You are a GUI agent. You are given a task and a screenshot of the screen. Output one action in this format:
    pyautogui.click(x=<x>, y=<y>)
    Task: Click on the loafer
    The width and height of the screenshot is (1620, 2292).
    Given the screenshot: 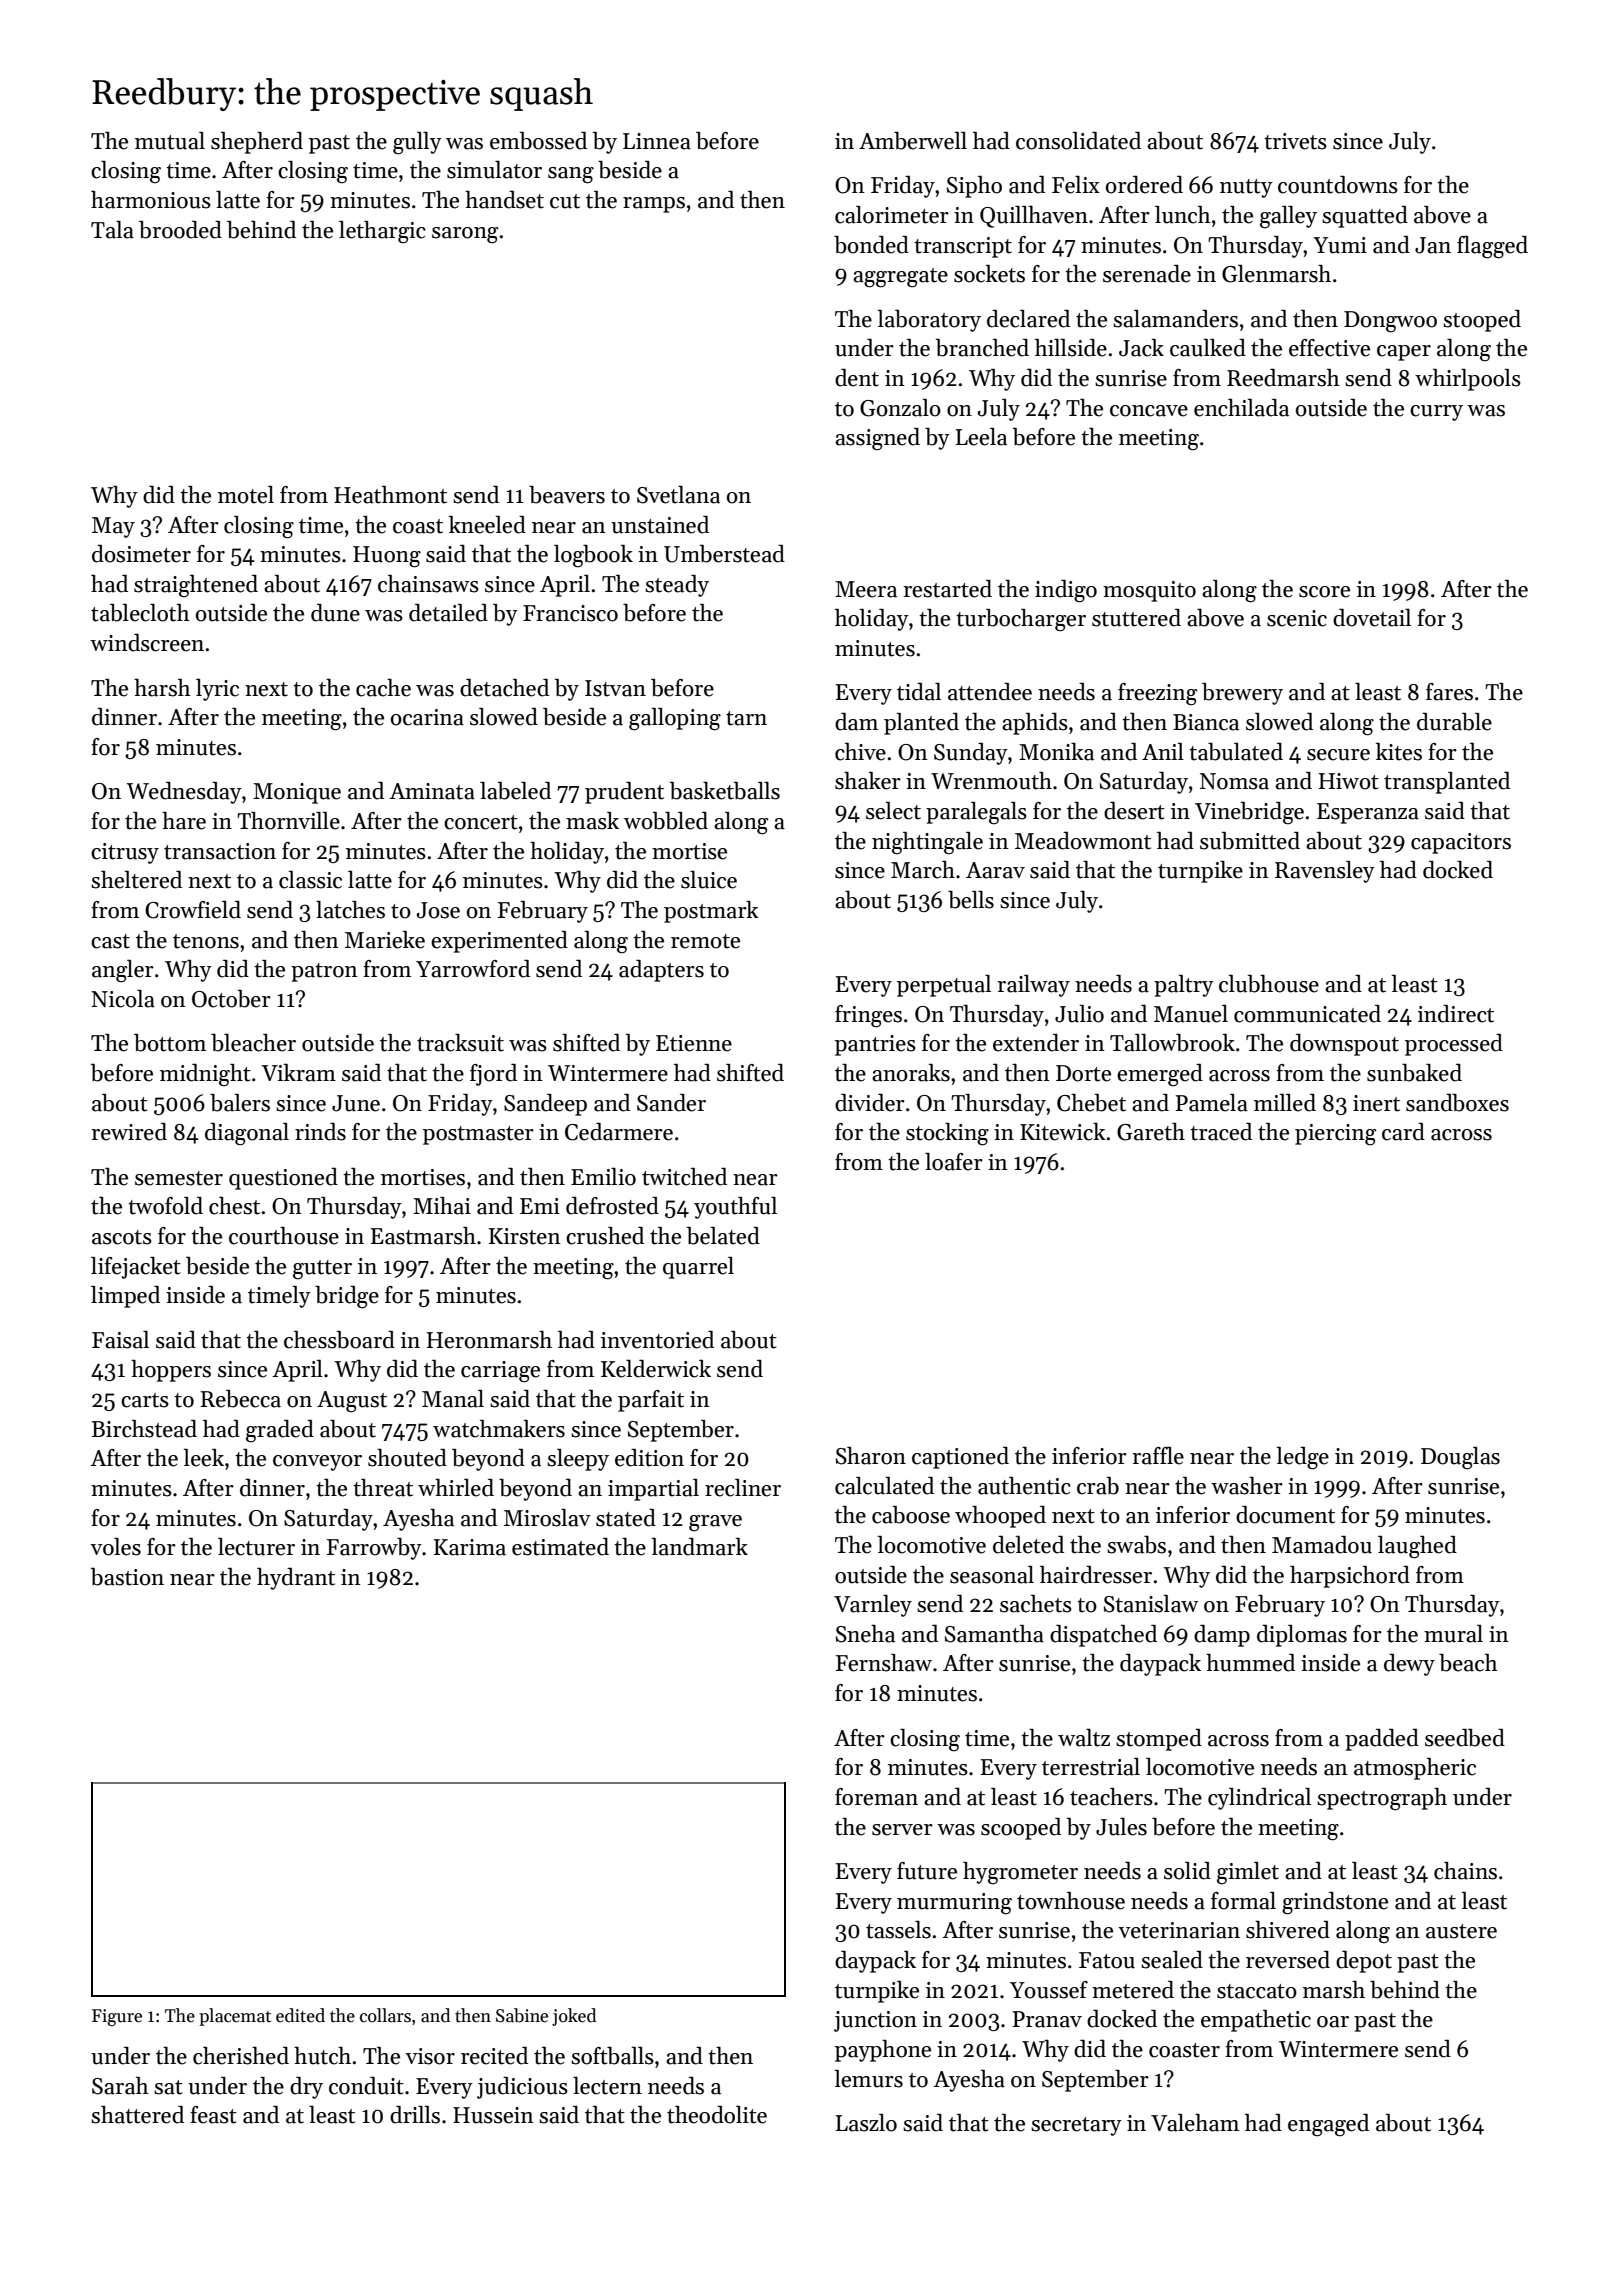 What is the action you would take?
    pyautogui.click(x=954, y=1162)
